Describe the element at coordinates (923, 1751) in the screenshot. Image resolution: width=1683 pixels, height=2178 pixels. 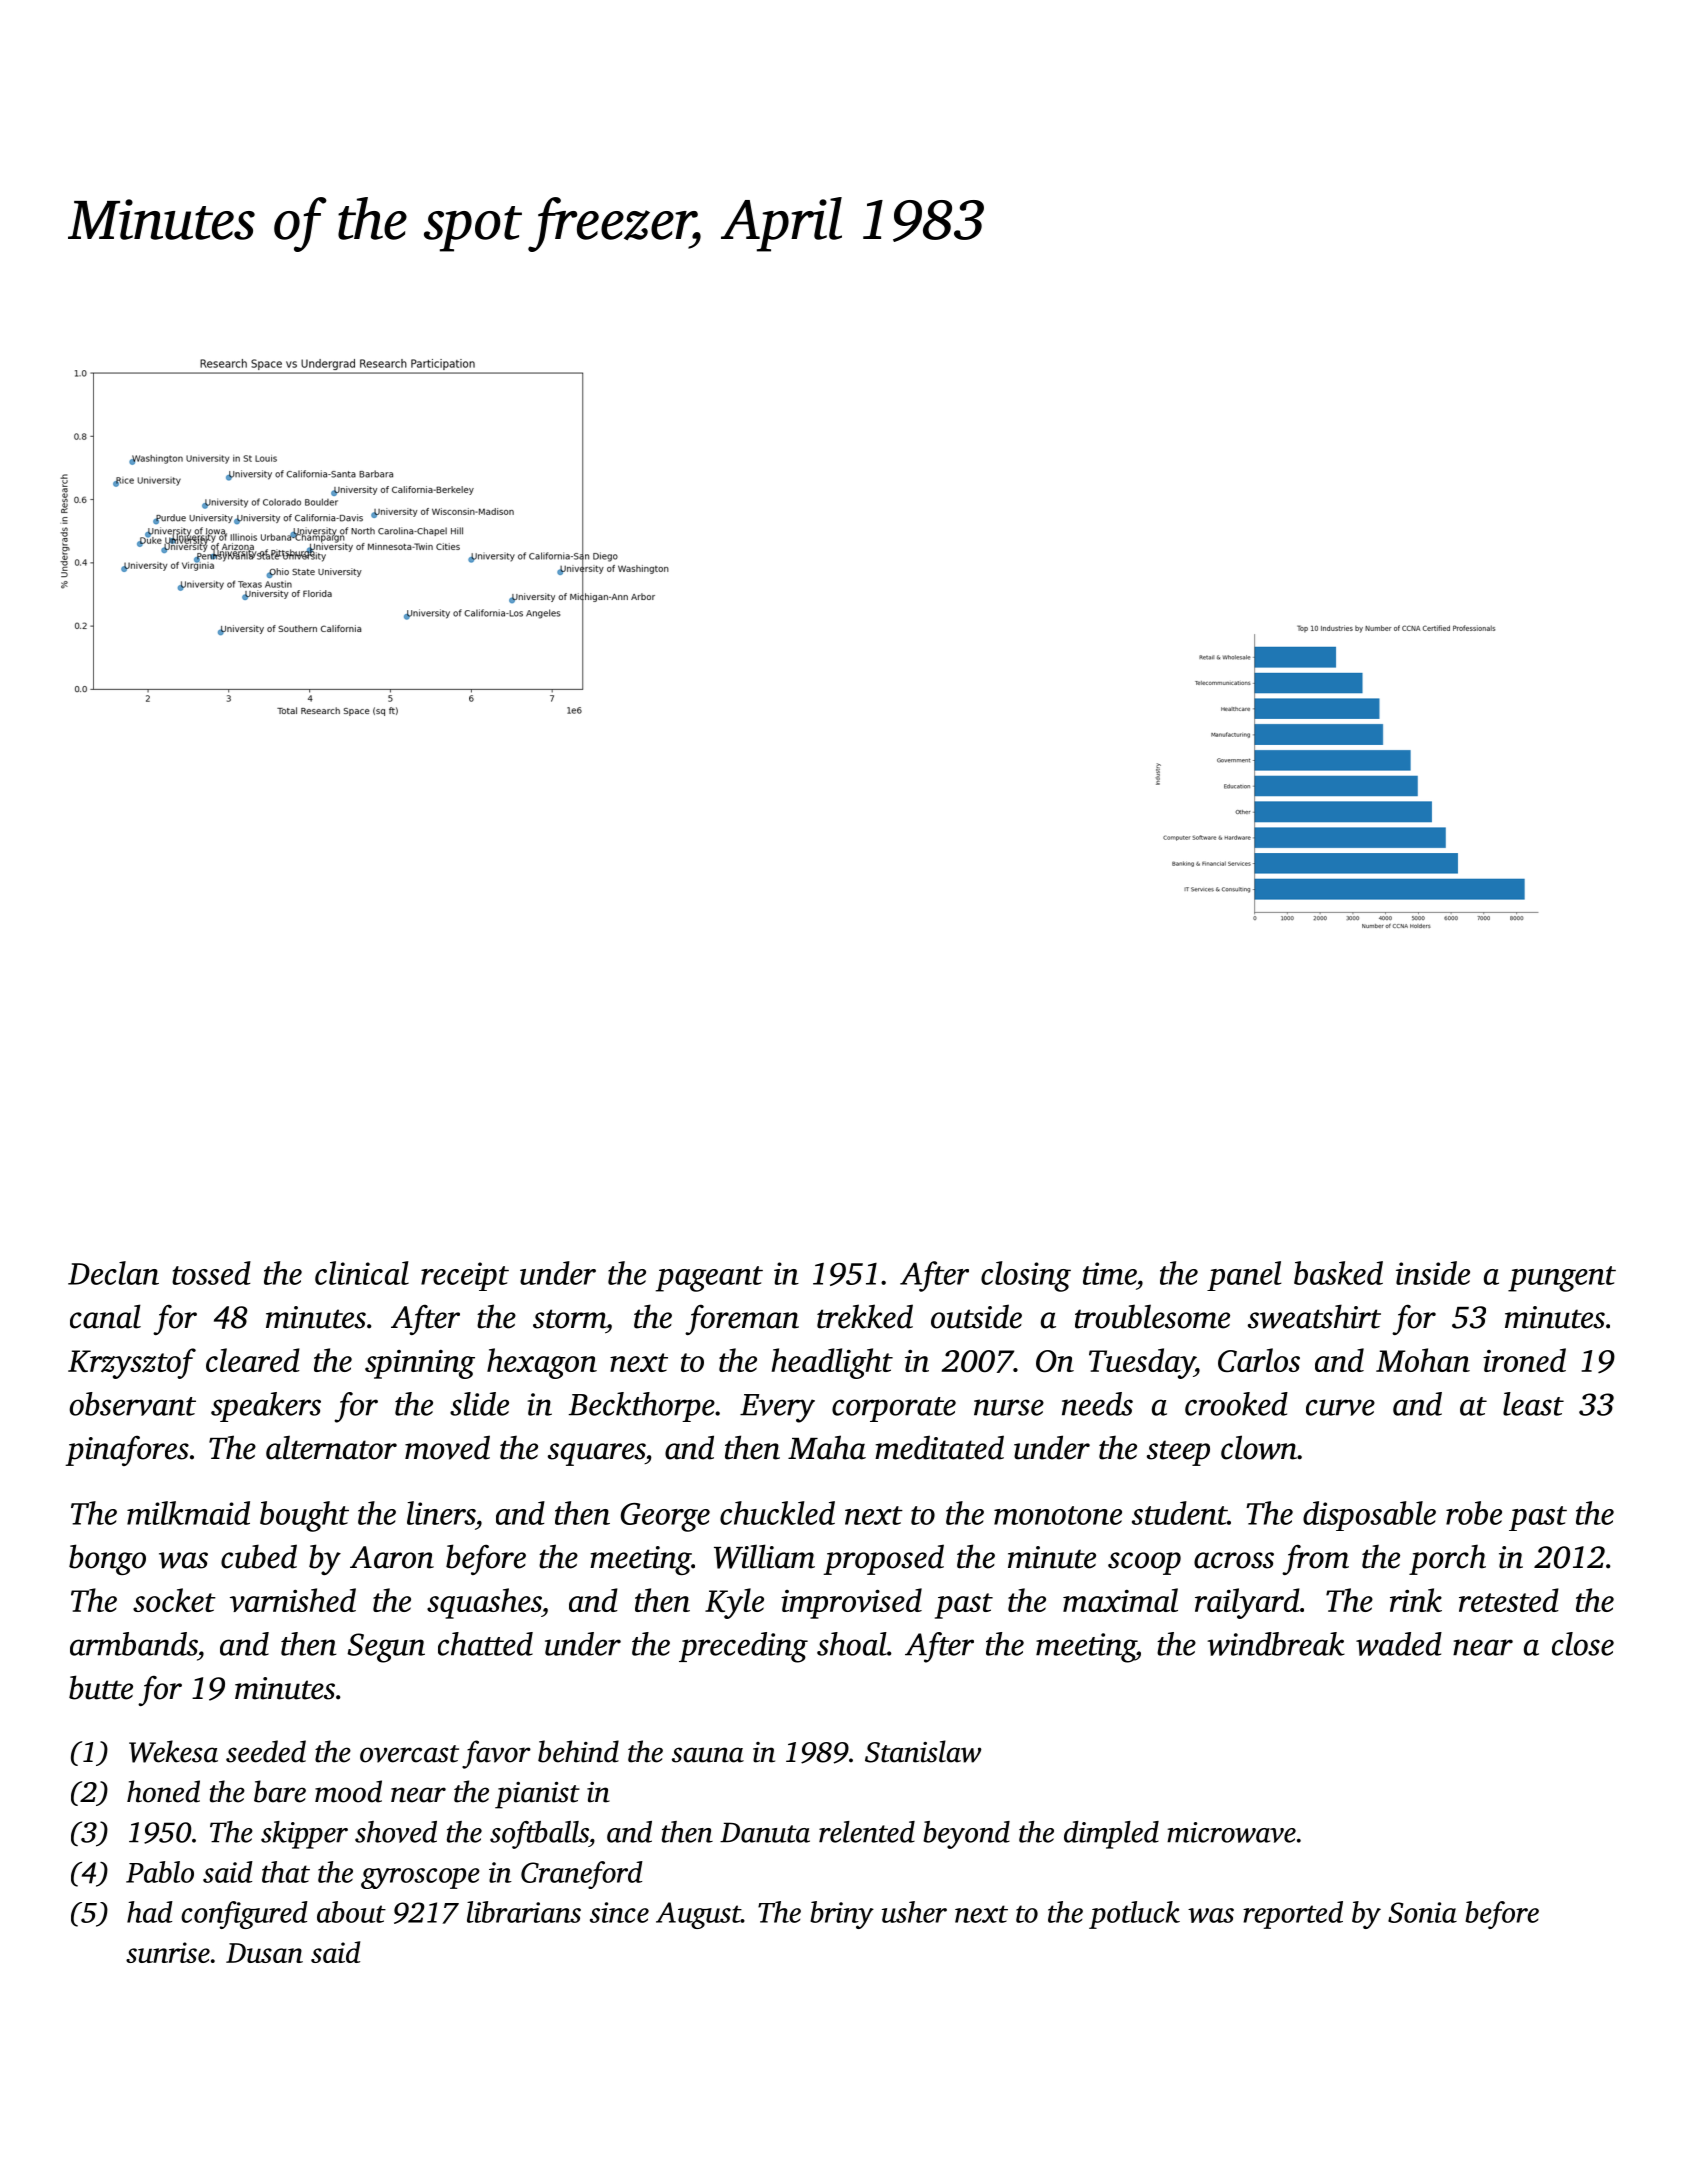
I see `Stanislaw` at that location.
